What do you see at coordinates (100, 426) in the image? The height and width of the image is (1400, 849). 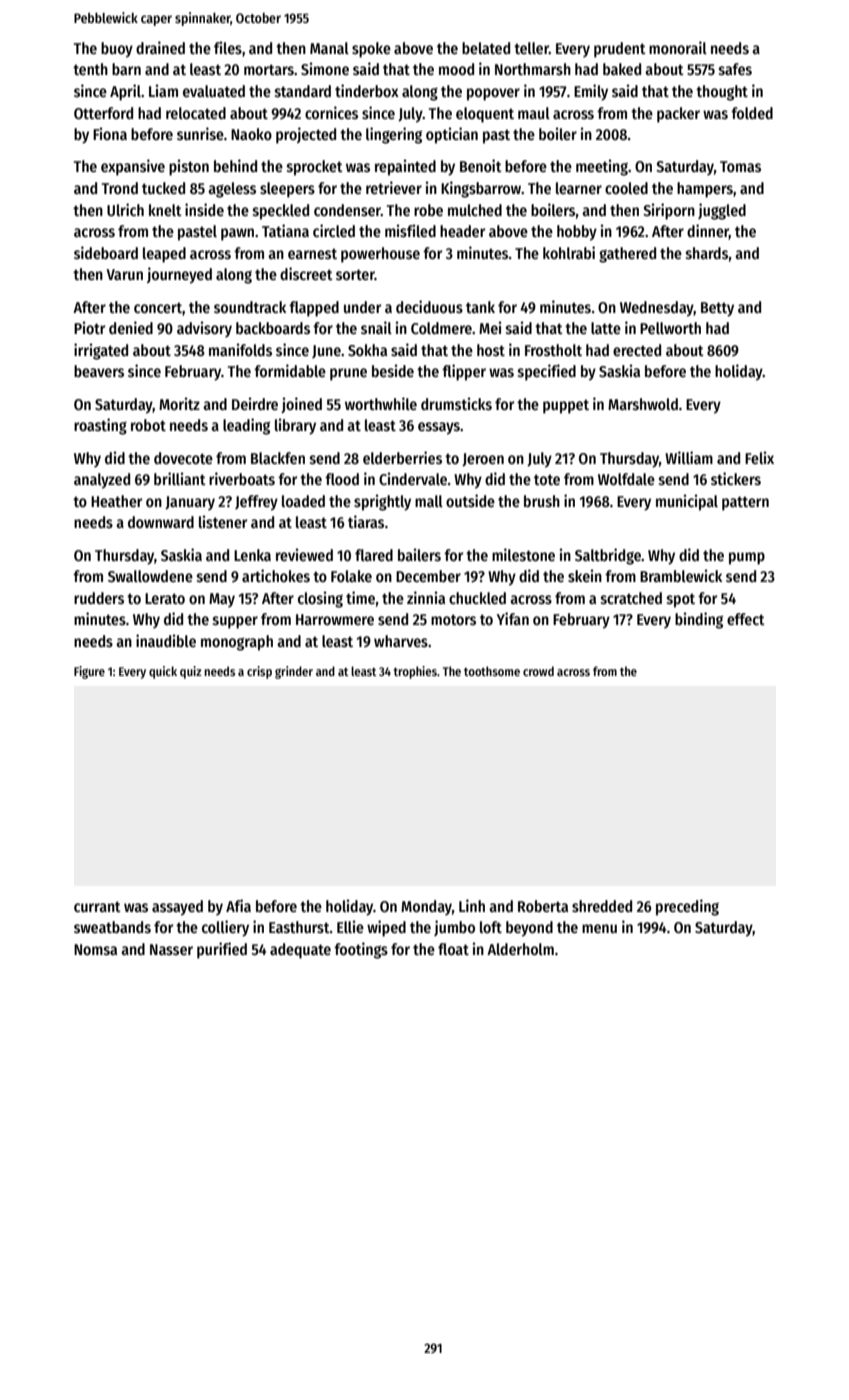 I see `roasting` at bounding box center [100, 426].
